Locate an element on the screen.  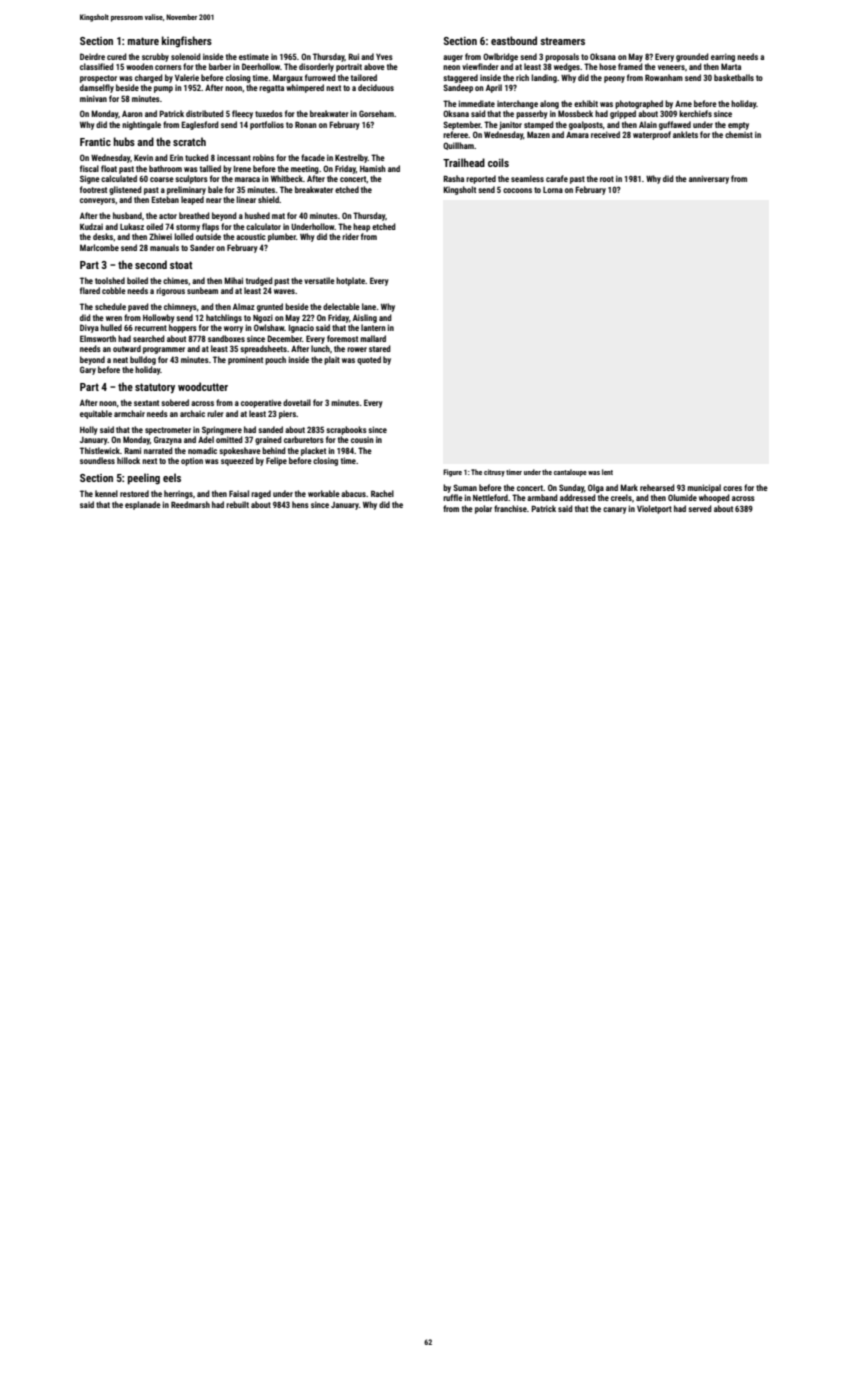
sextant is located at coordinates (146, 403).
